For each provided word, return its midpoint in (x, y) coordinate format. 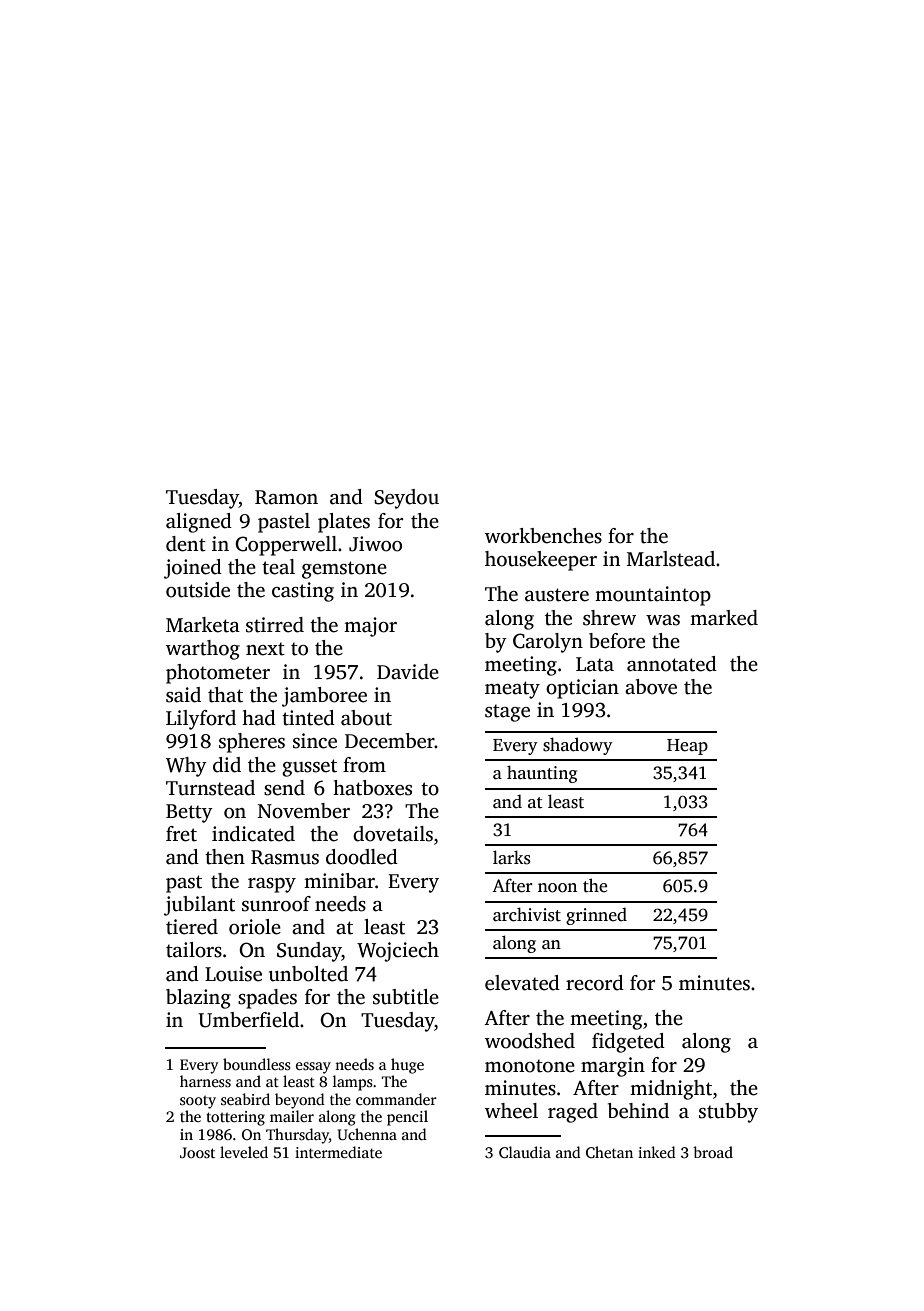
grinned (596, 916)
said (183, 695)
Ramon (286, 497)
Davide (408, 672)
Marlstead (671, 559)
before (617, 641)
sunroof (276, 904)
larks (512, 857)
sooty (198, 1102)
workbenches (543, 536)
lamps (353, 1083)
